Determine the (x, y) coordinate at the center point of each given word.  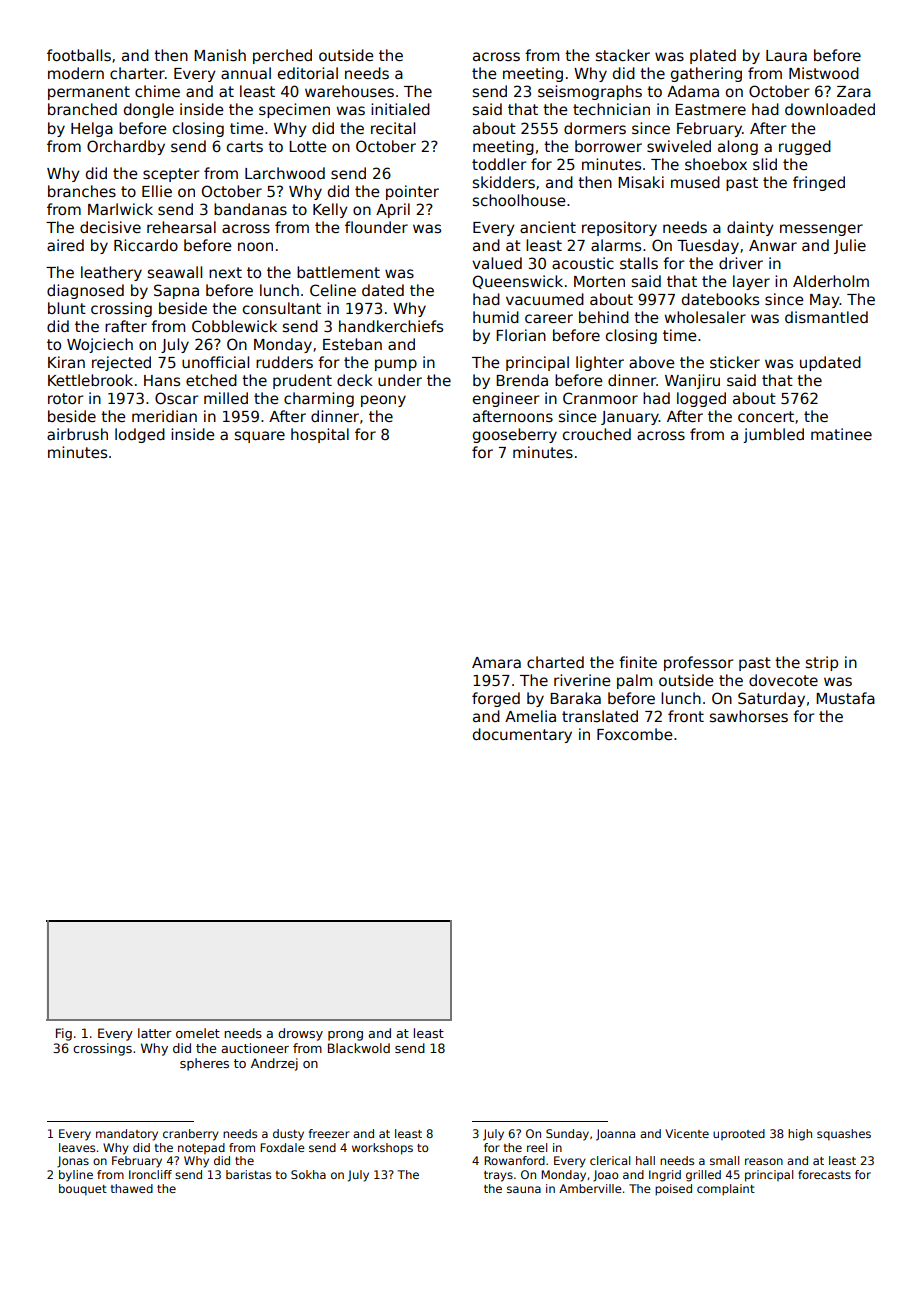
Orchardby (126, 147)
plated (713, 56)
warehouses (349, 91)
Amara (496, 662)
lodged (140, 435)
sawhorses (749, 716)
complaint (726, 1190)
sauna (524, 1189)
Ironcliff (150, 1174)
